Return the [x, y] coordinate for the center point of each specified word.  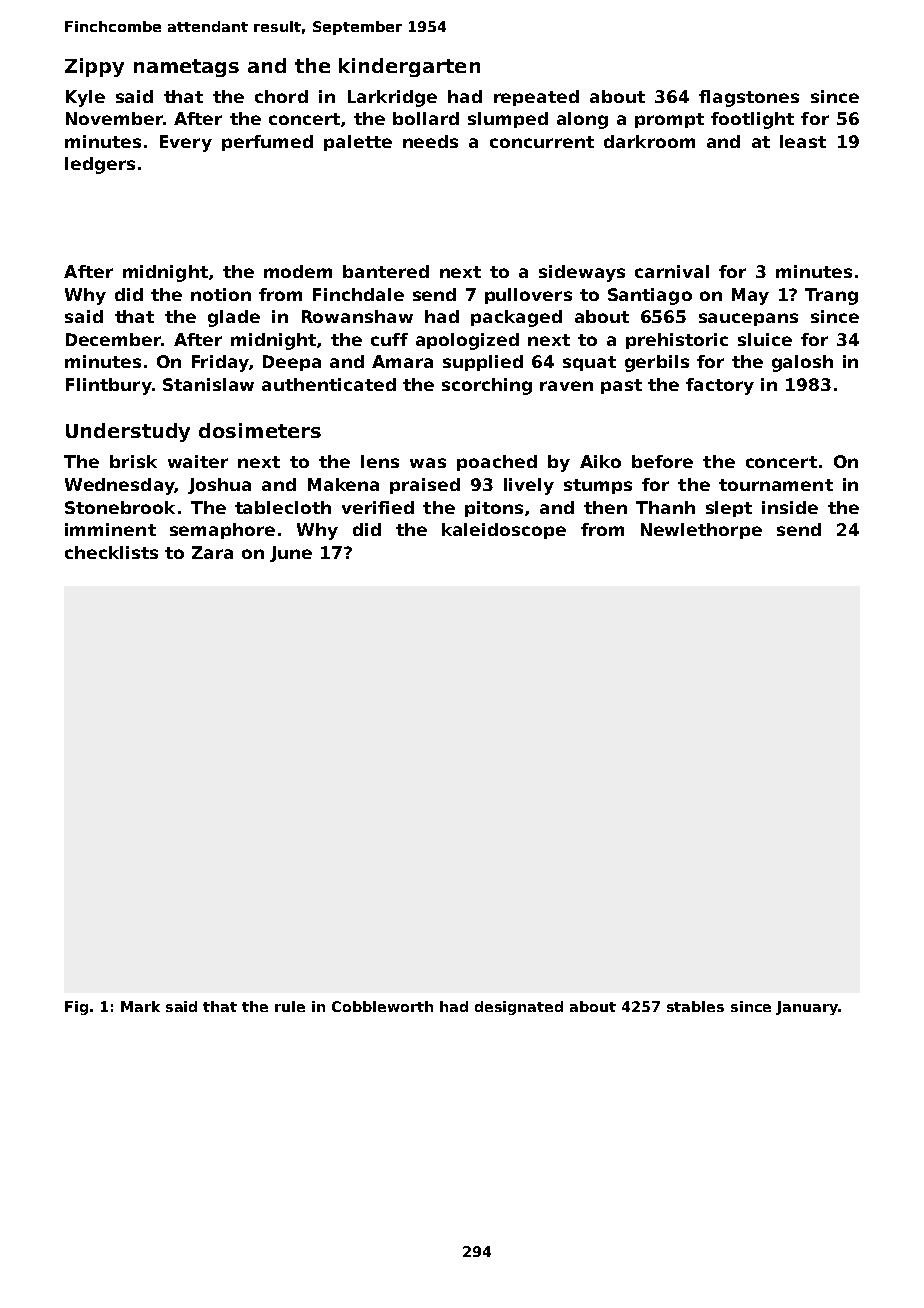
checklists [111, 552]
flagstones [749, 98]
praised [425, 486]
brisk [133, 461]
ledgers [100, 165]
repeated [536, 98]
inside [790, 507]
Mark [140, 1006]
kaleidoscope [504, 531]
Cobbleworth [382, 1006]
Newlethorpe [701, 531]
